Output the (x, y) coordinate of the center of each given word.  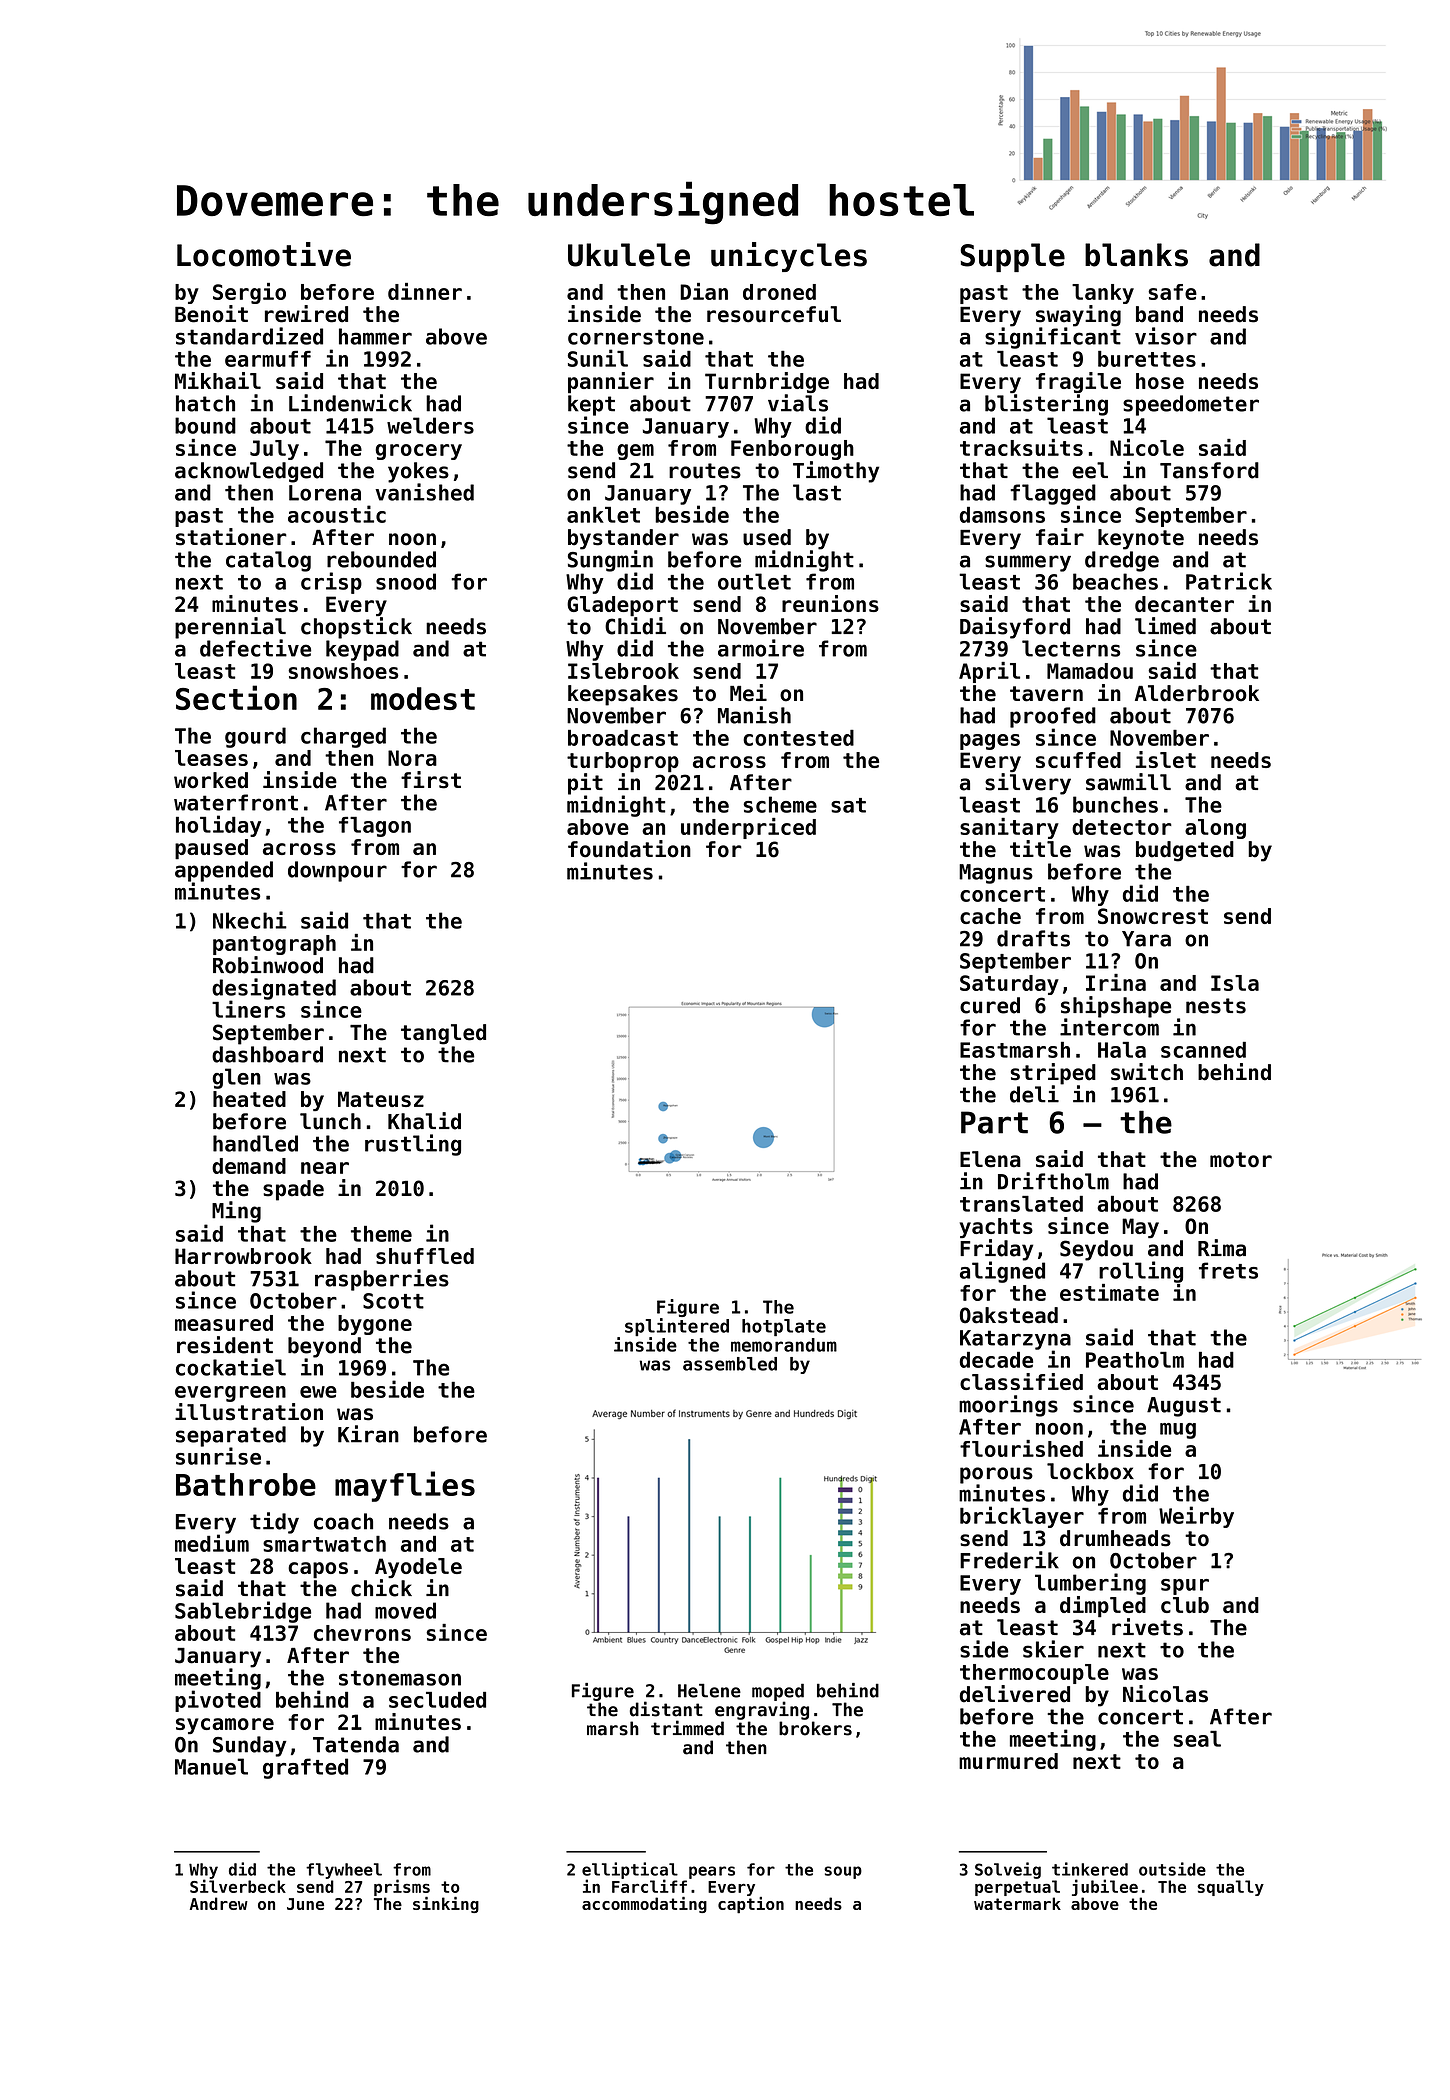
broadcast (623, 738)
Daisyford (1015, 628)
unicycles (789, 257)
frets (1228, 1270)
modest (423, 698)
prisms (402, 1887)
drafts (1033, 938)
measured (224, 1323)
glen (236, 1078)
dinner (425, 291)
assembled (730, 1364)
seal (1197, 1738)
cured (990, 1005)
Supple (1012, 257)
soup (843, 1872)
